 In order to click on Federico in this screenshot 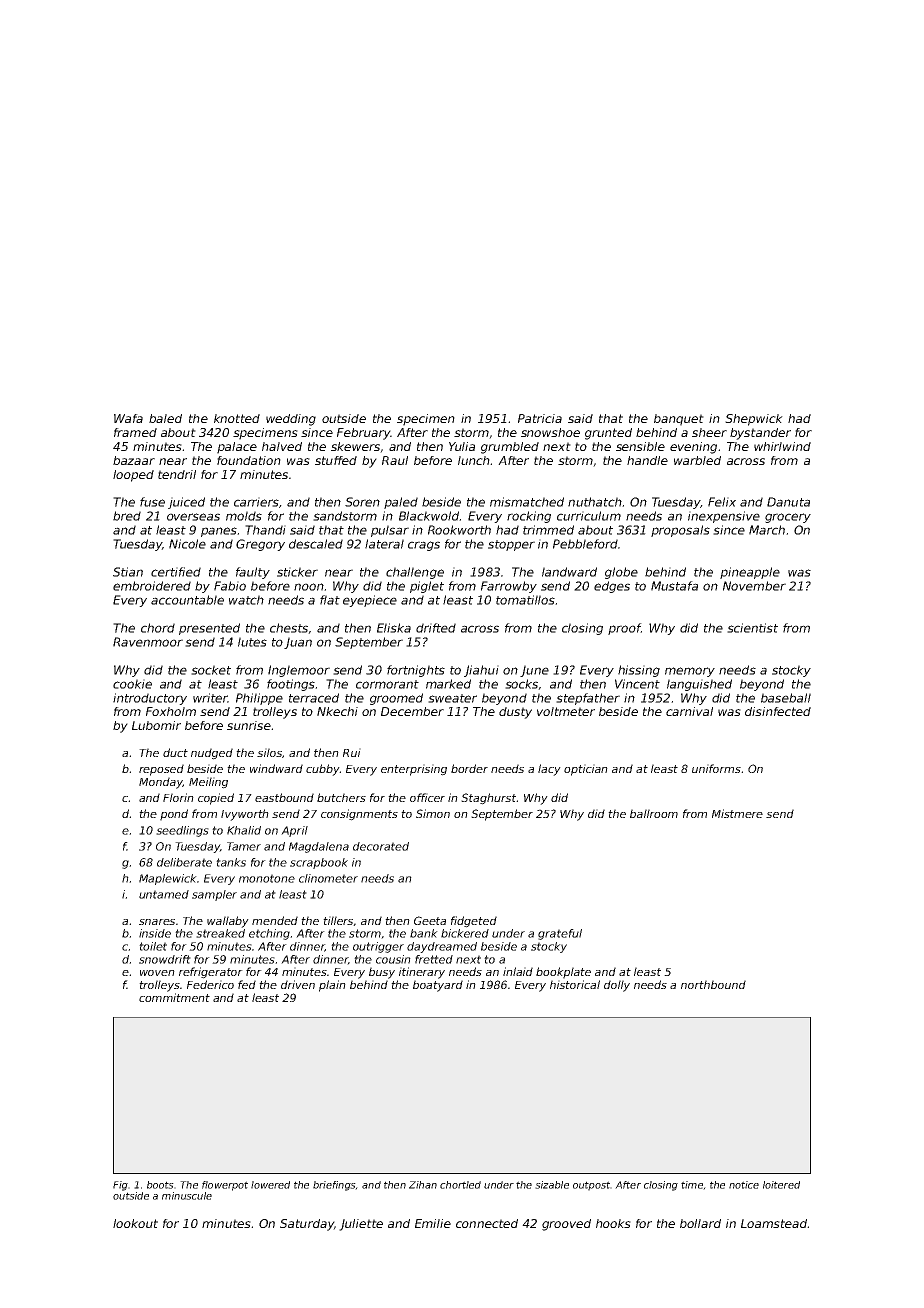, I will do `click(210, 984)`.
